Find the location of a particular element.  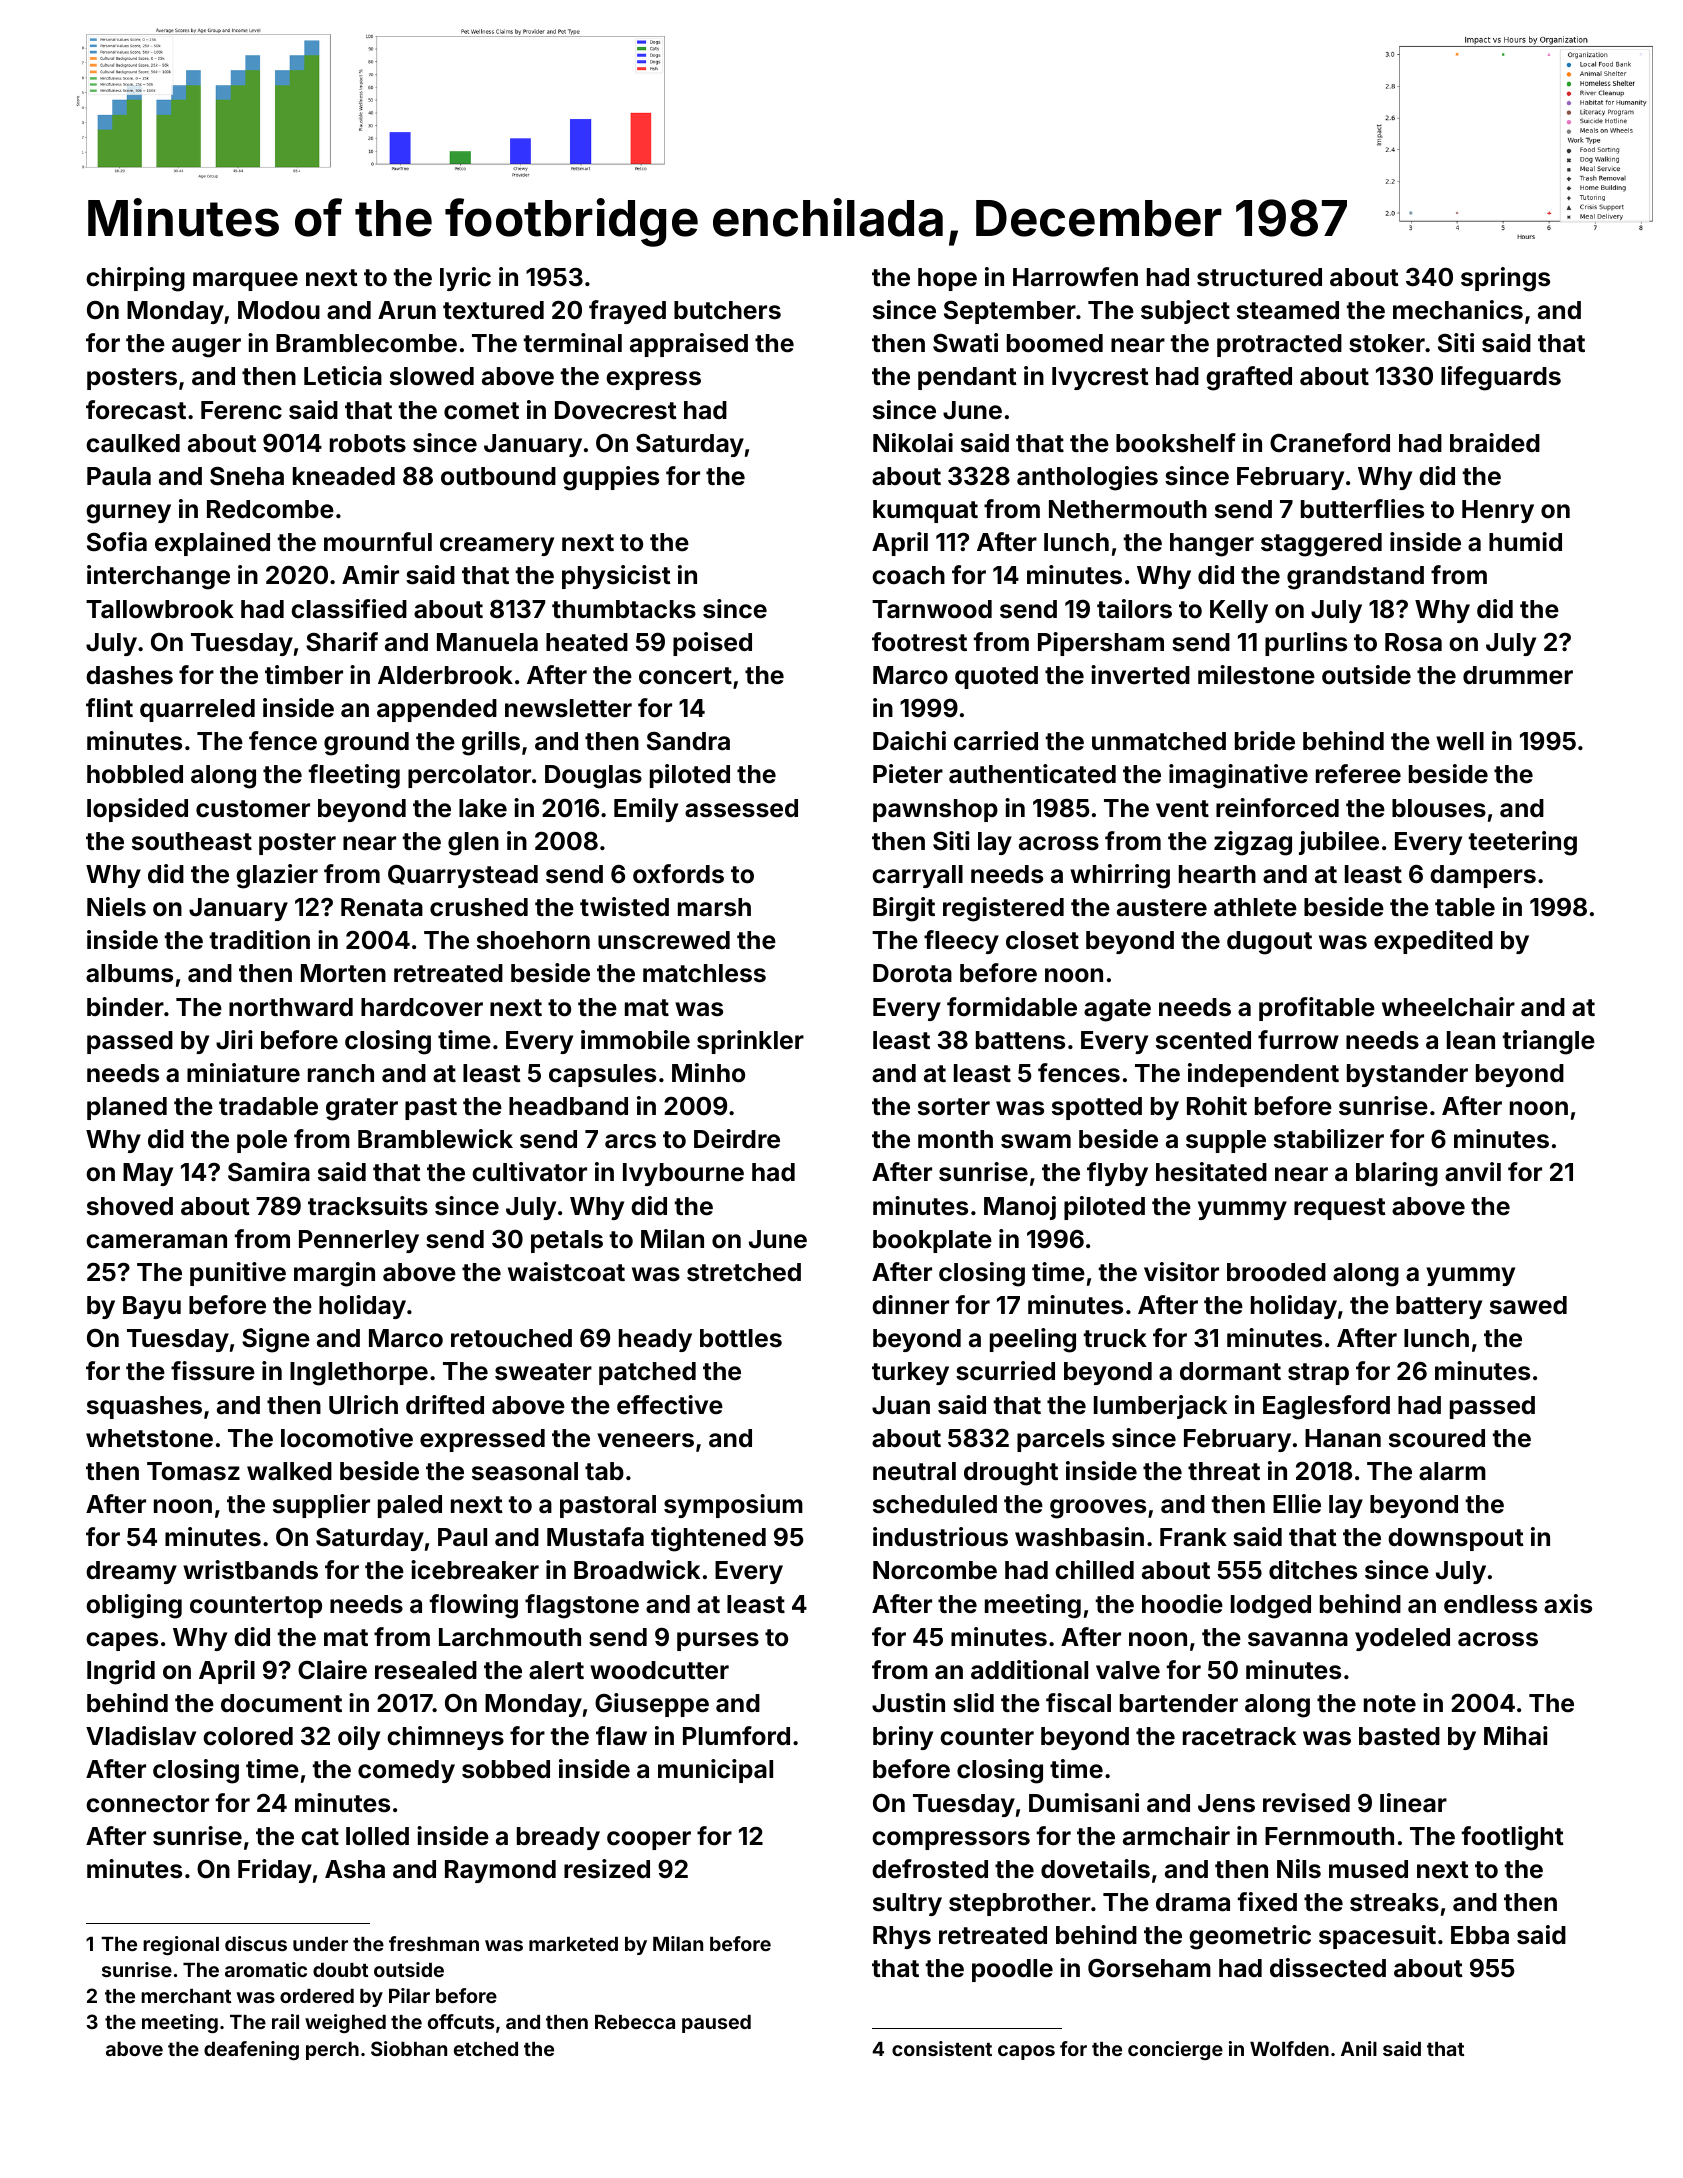

paled is located at coordinates (410, 1506).
